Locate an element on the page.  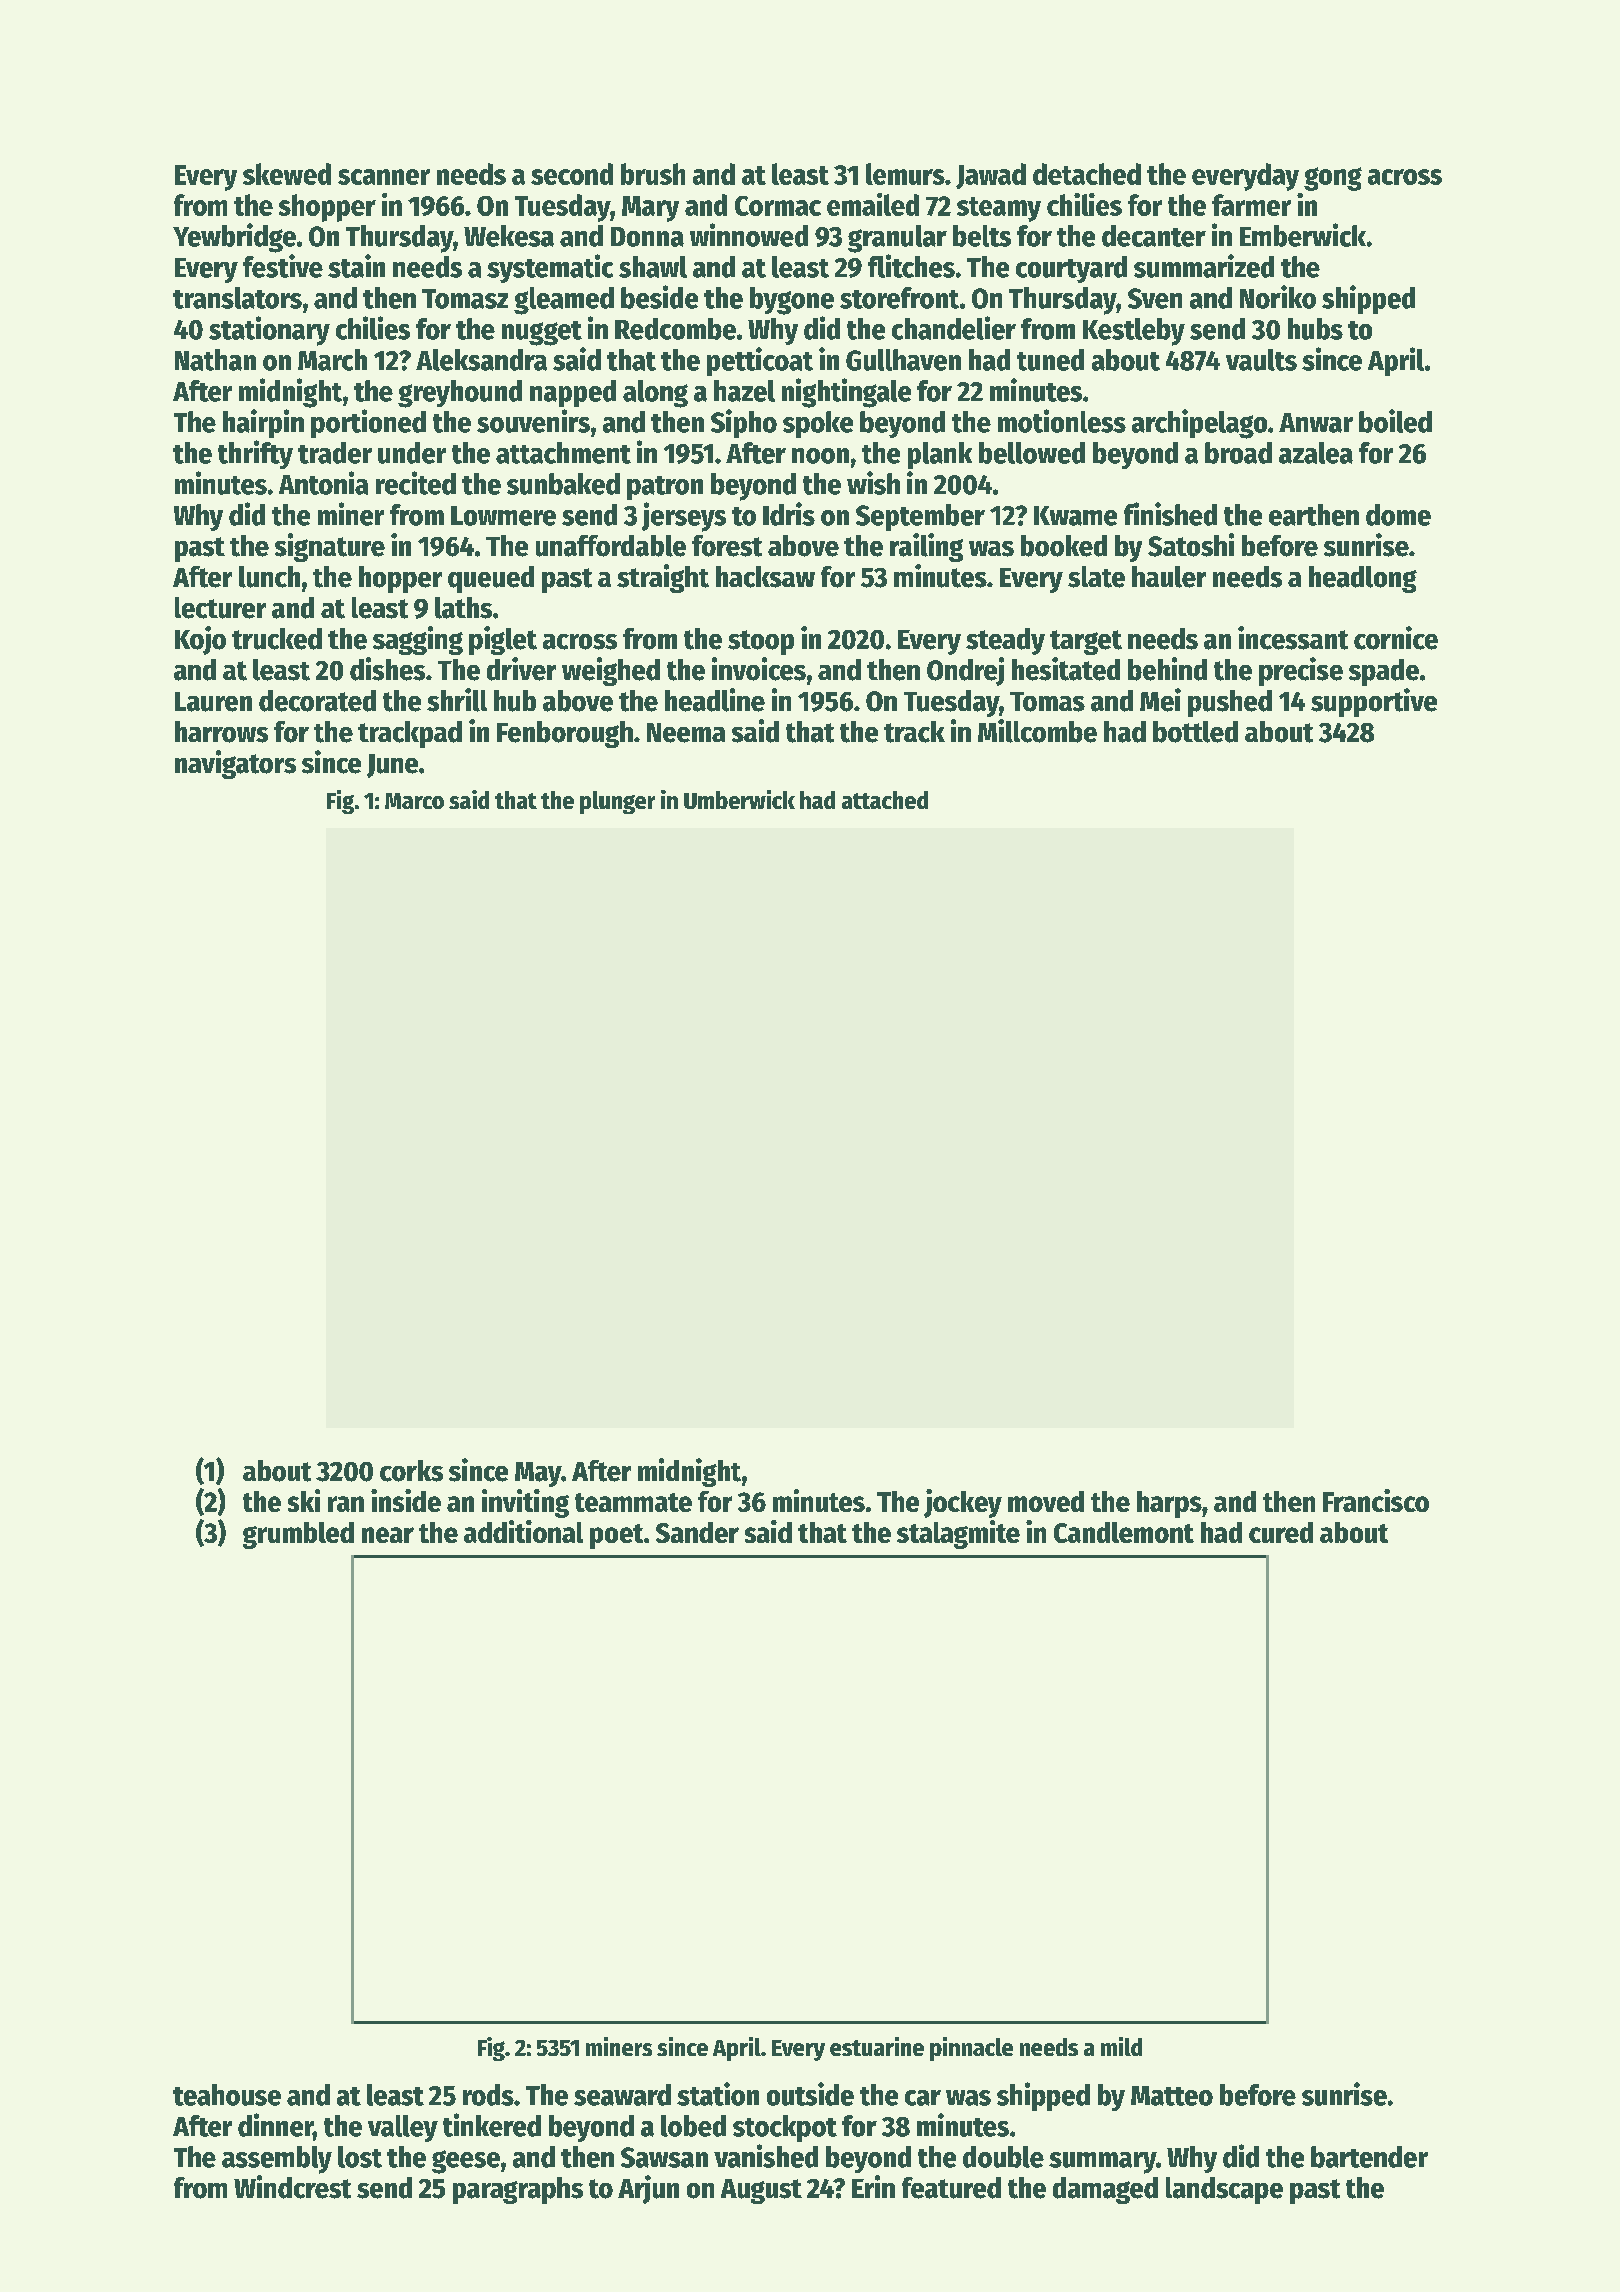
bartender is located at coordinates (1369, 2157).
